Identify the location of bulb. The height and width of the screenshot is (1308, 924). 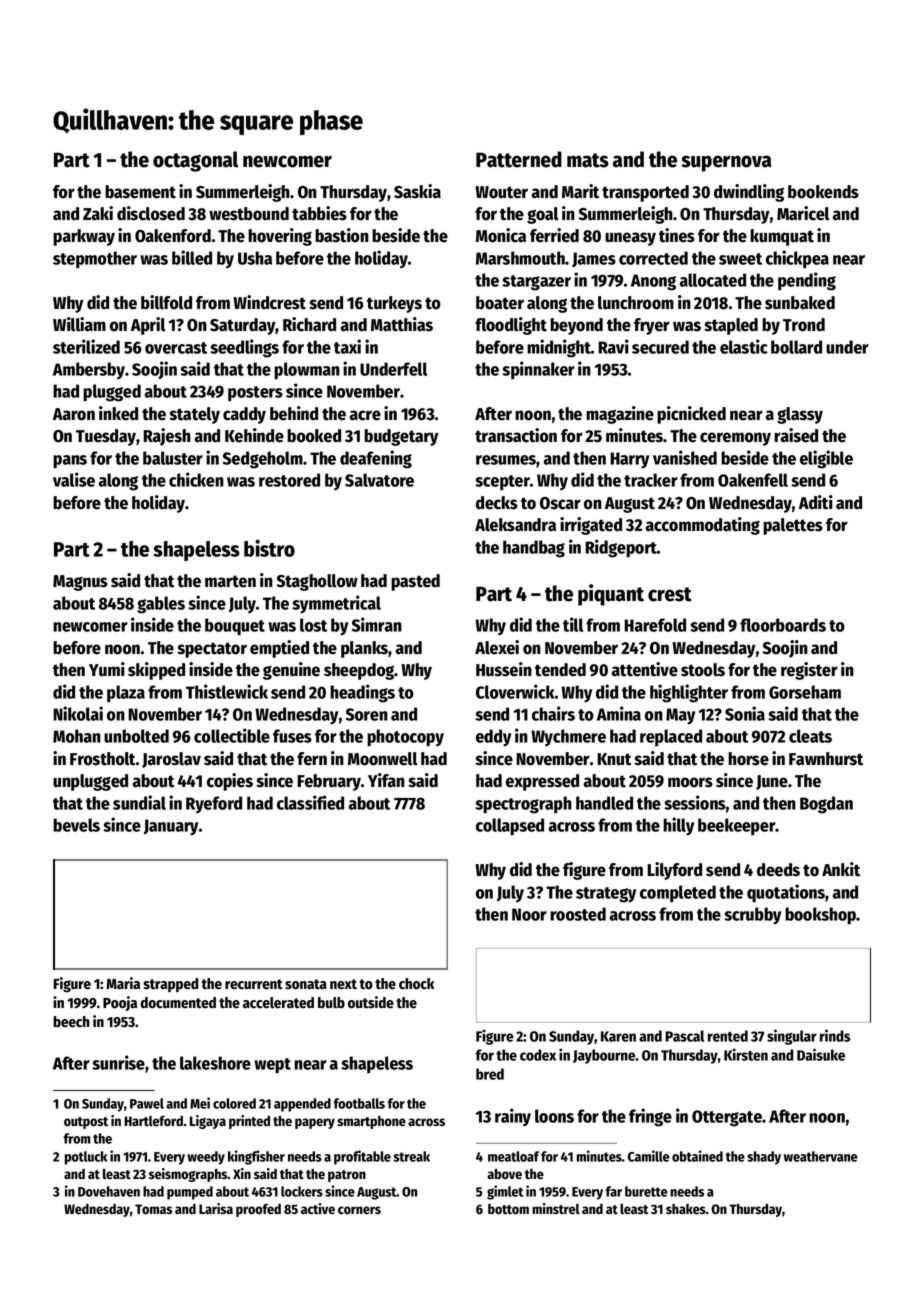
(331, 1003).
